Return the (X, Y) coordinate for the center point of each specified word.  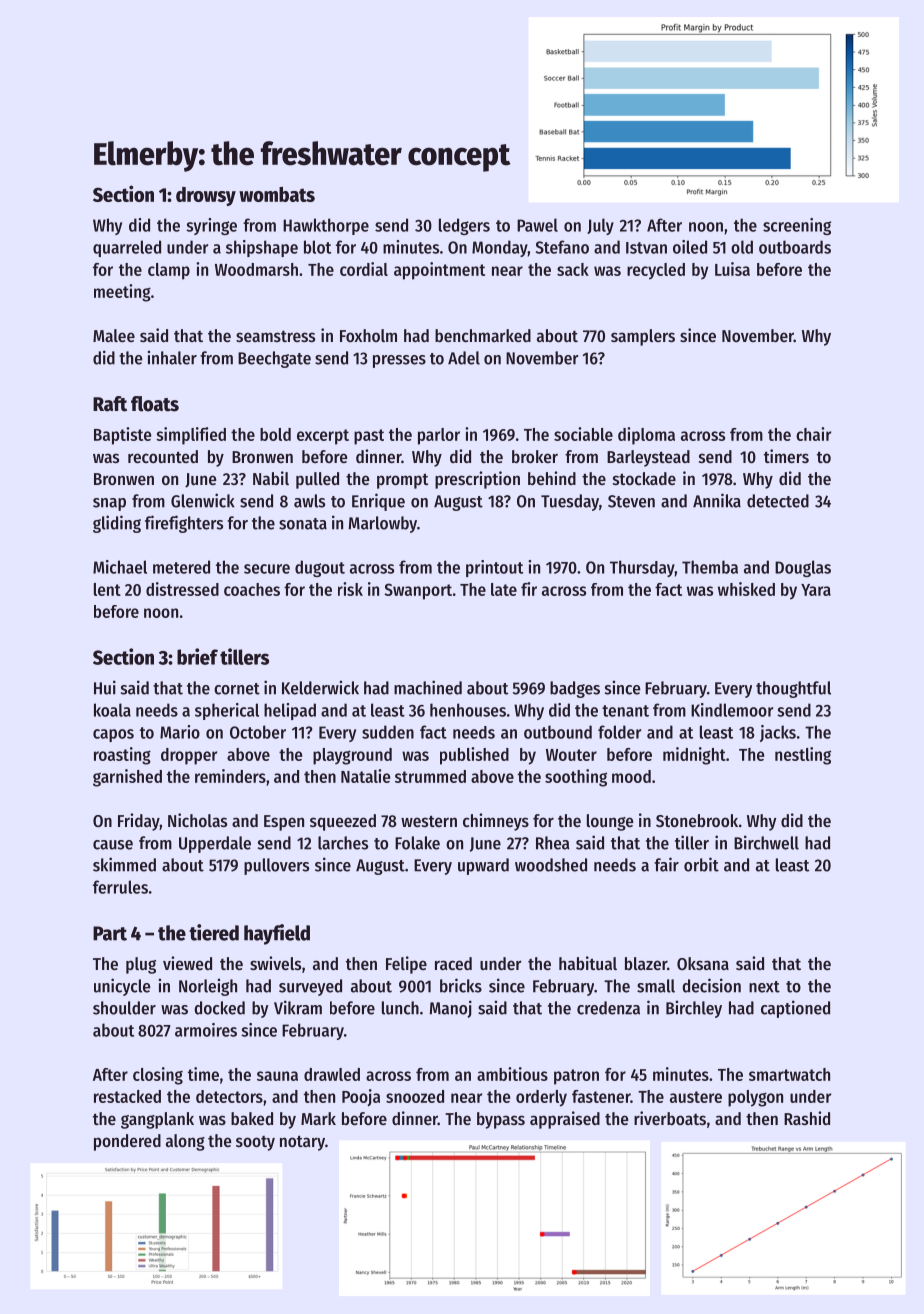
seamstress (275, 336)
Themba (710, 567)
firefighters (184, 524)
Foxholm (368, 335)
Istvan (646, 248)
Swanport (418, 591)
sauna (277, 1076)
